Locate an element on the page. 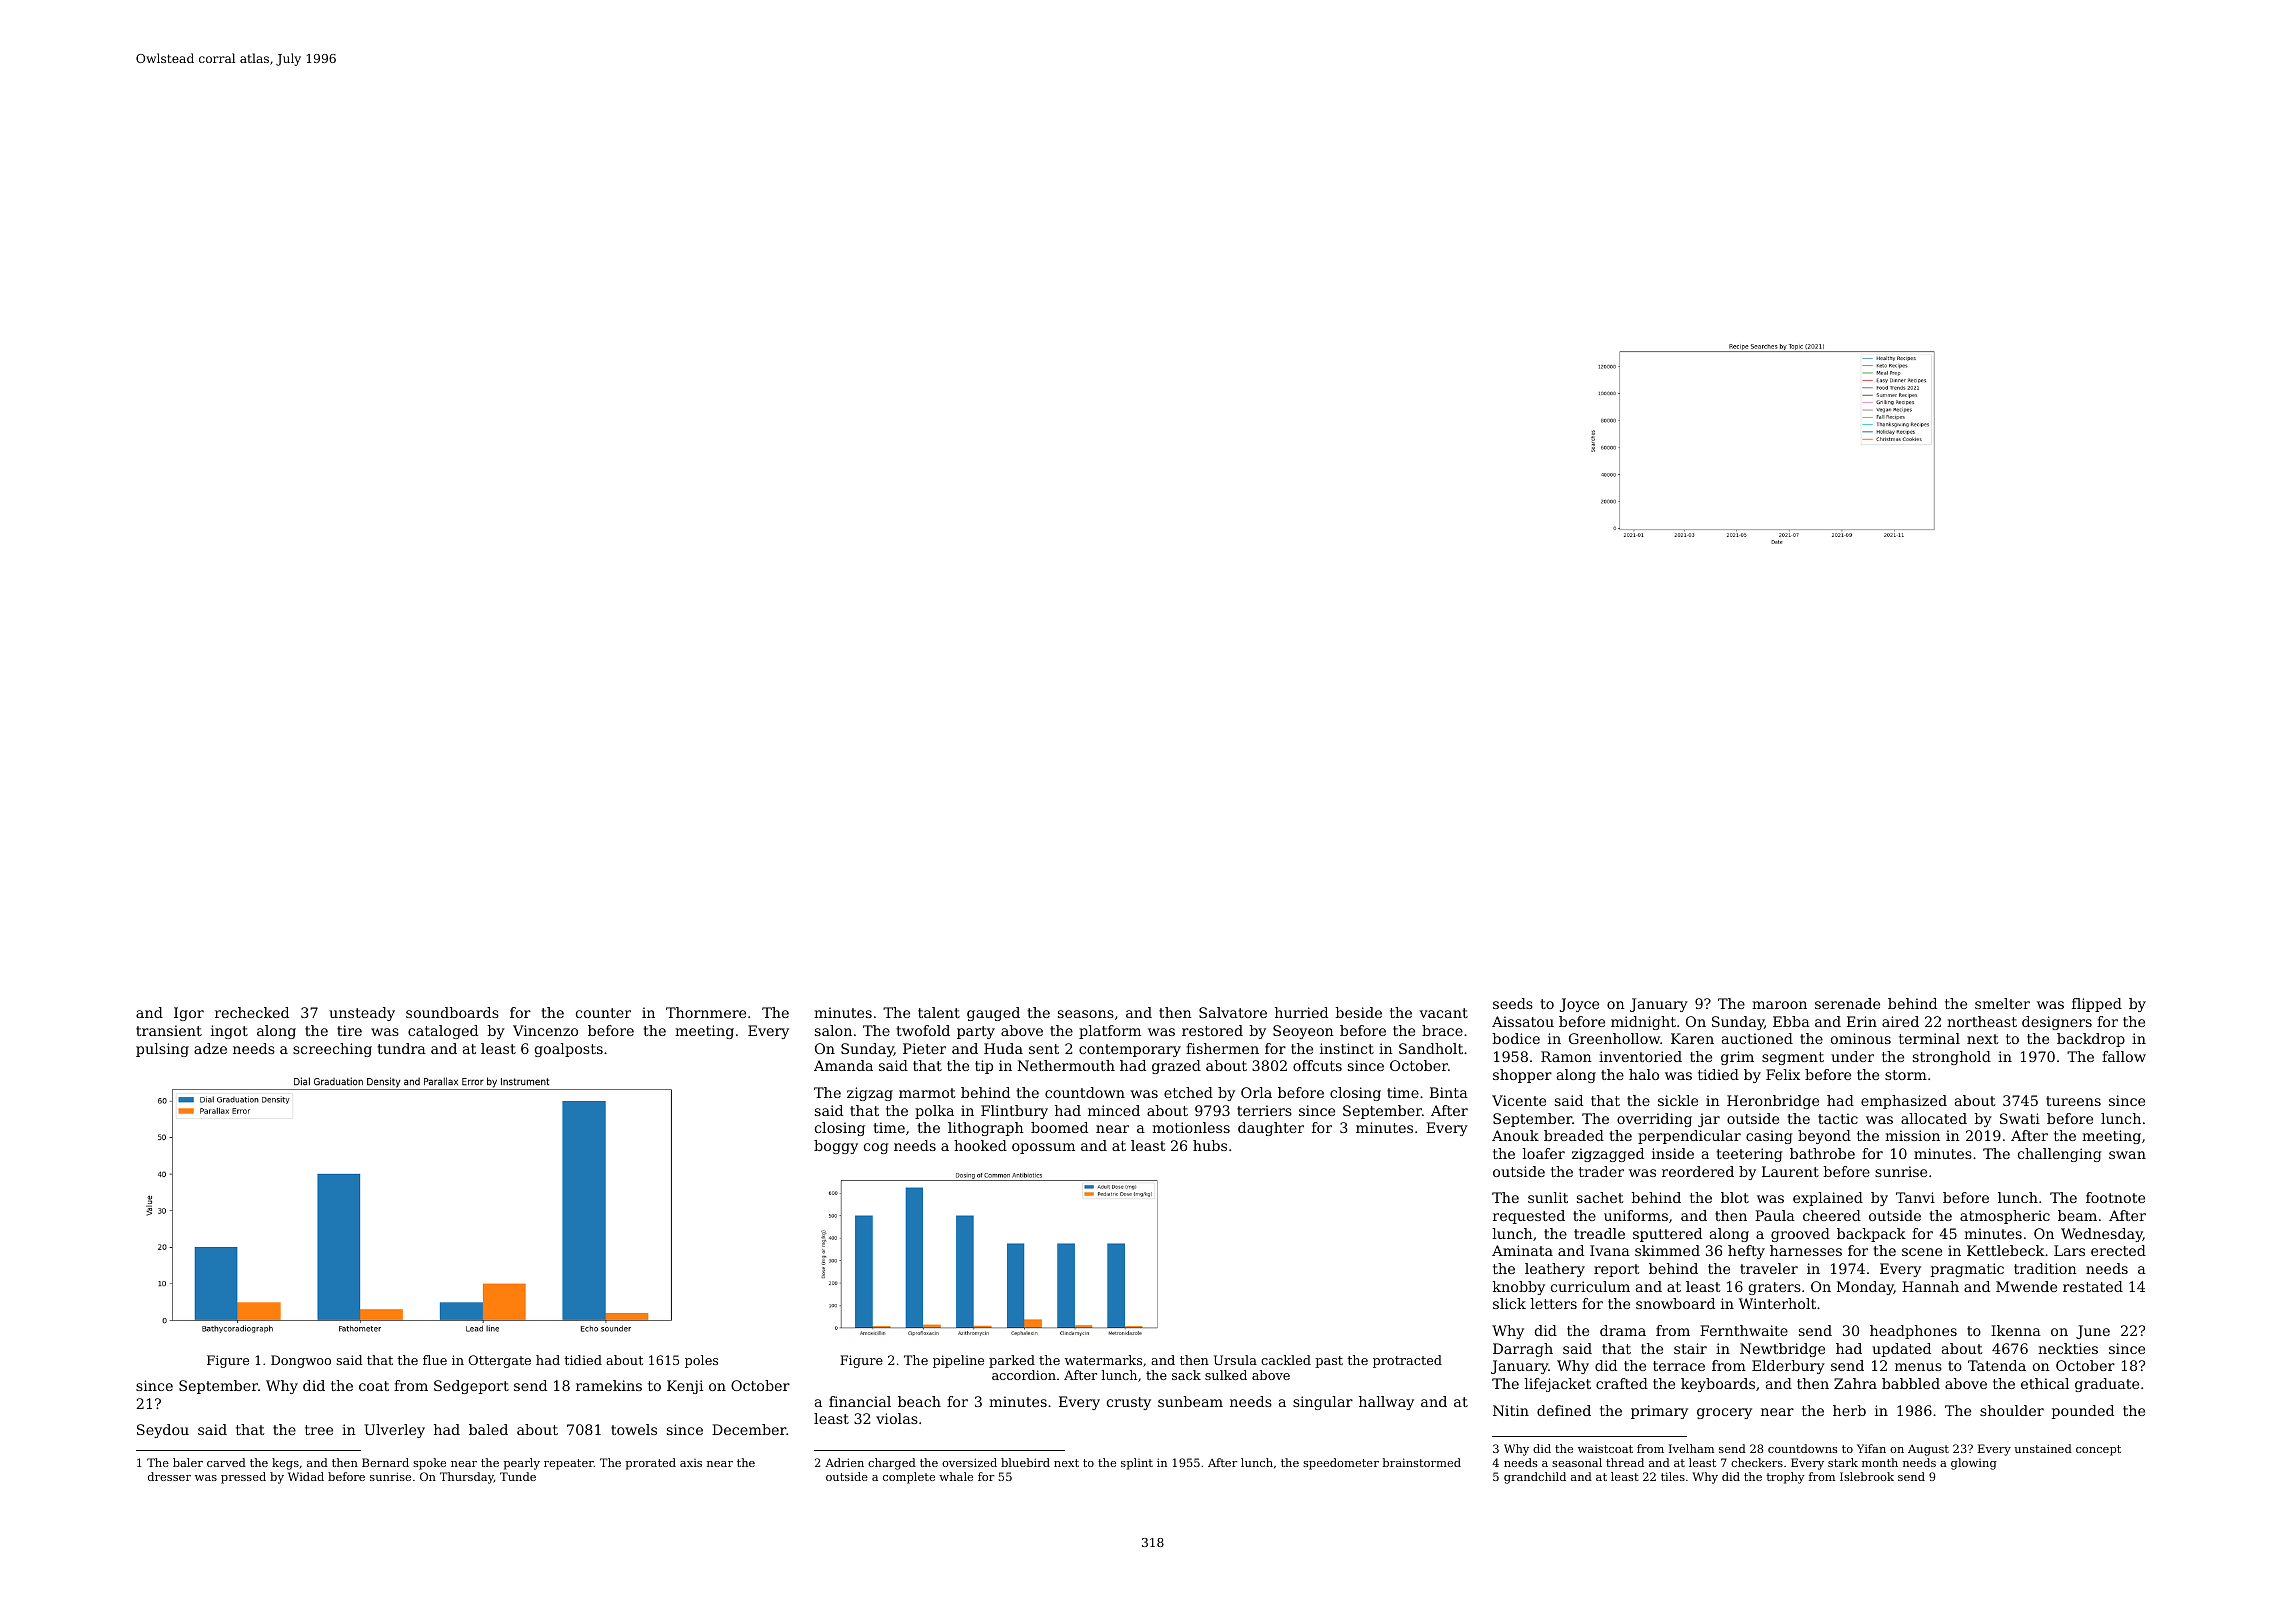 This image has height=1614, width=2282. thread is located at coordinates (1625, 1462).
